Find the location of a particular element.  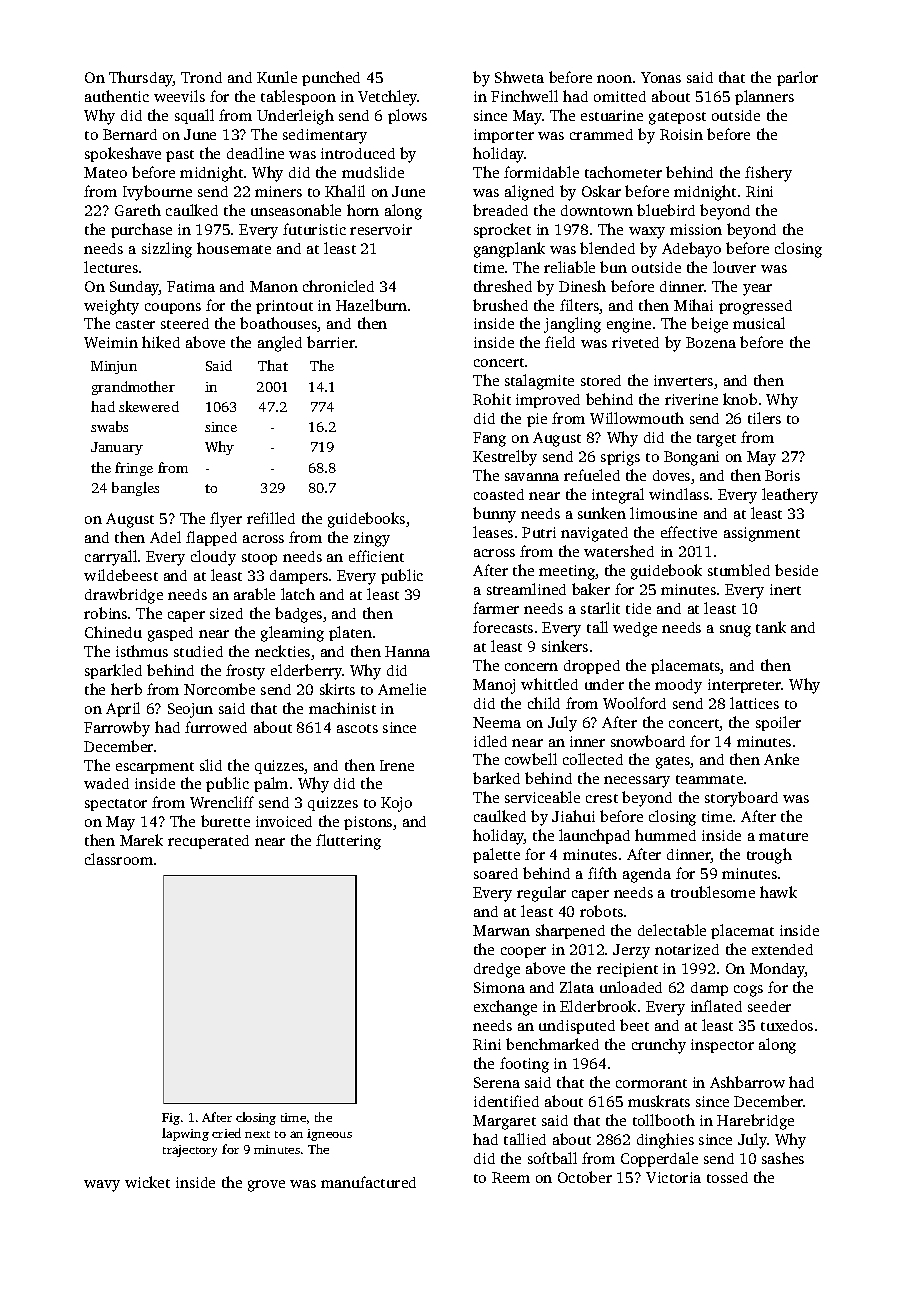

Thursday is located at coordinates (141, 79).
